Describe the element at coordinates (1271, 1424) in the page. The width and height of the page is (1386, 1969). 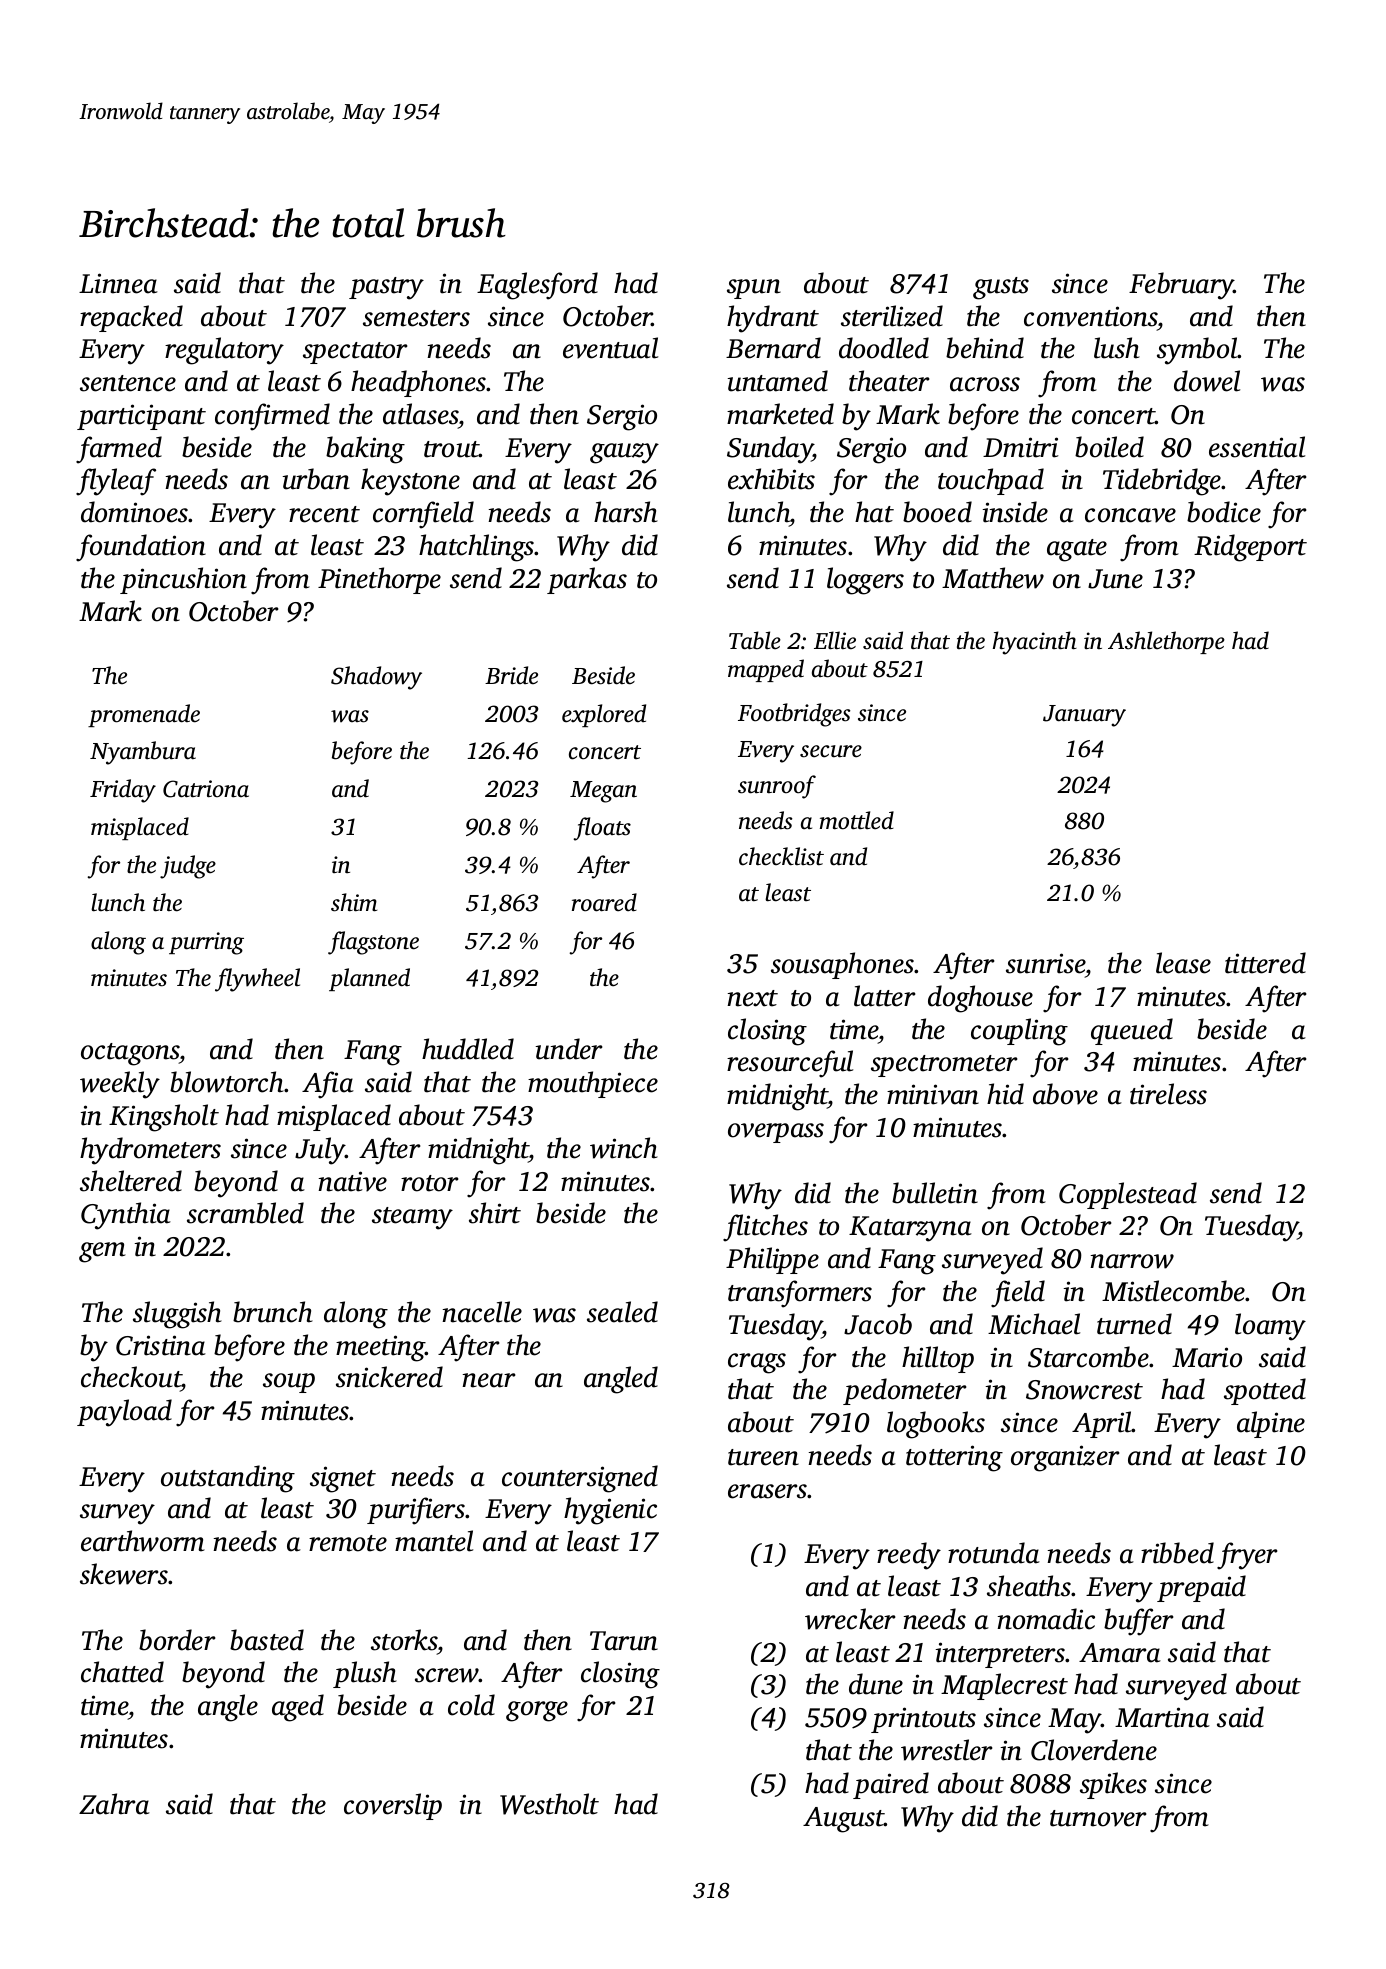
I see `alpine` at that location.
